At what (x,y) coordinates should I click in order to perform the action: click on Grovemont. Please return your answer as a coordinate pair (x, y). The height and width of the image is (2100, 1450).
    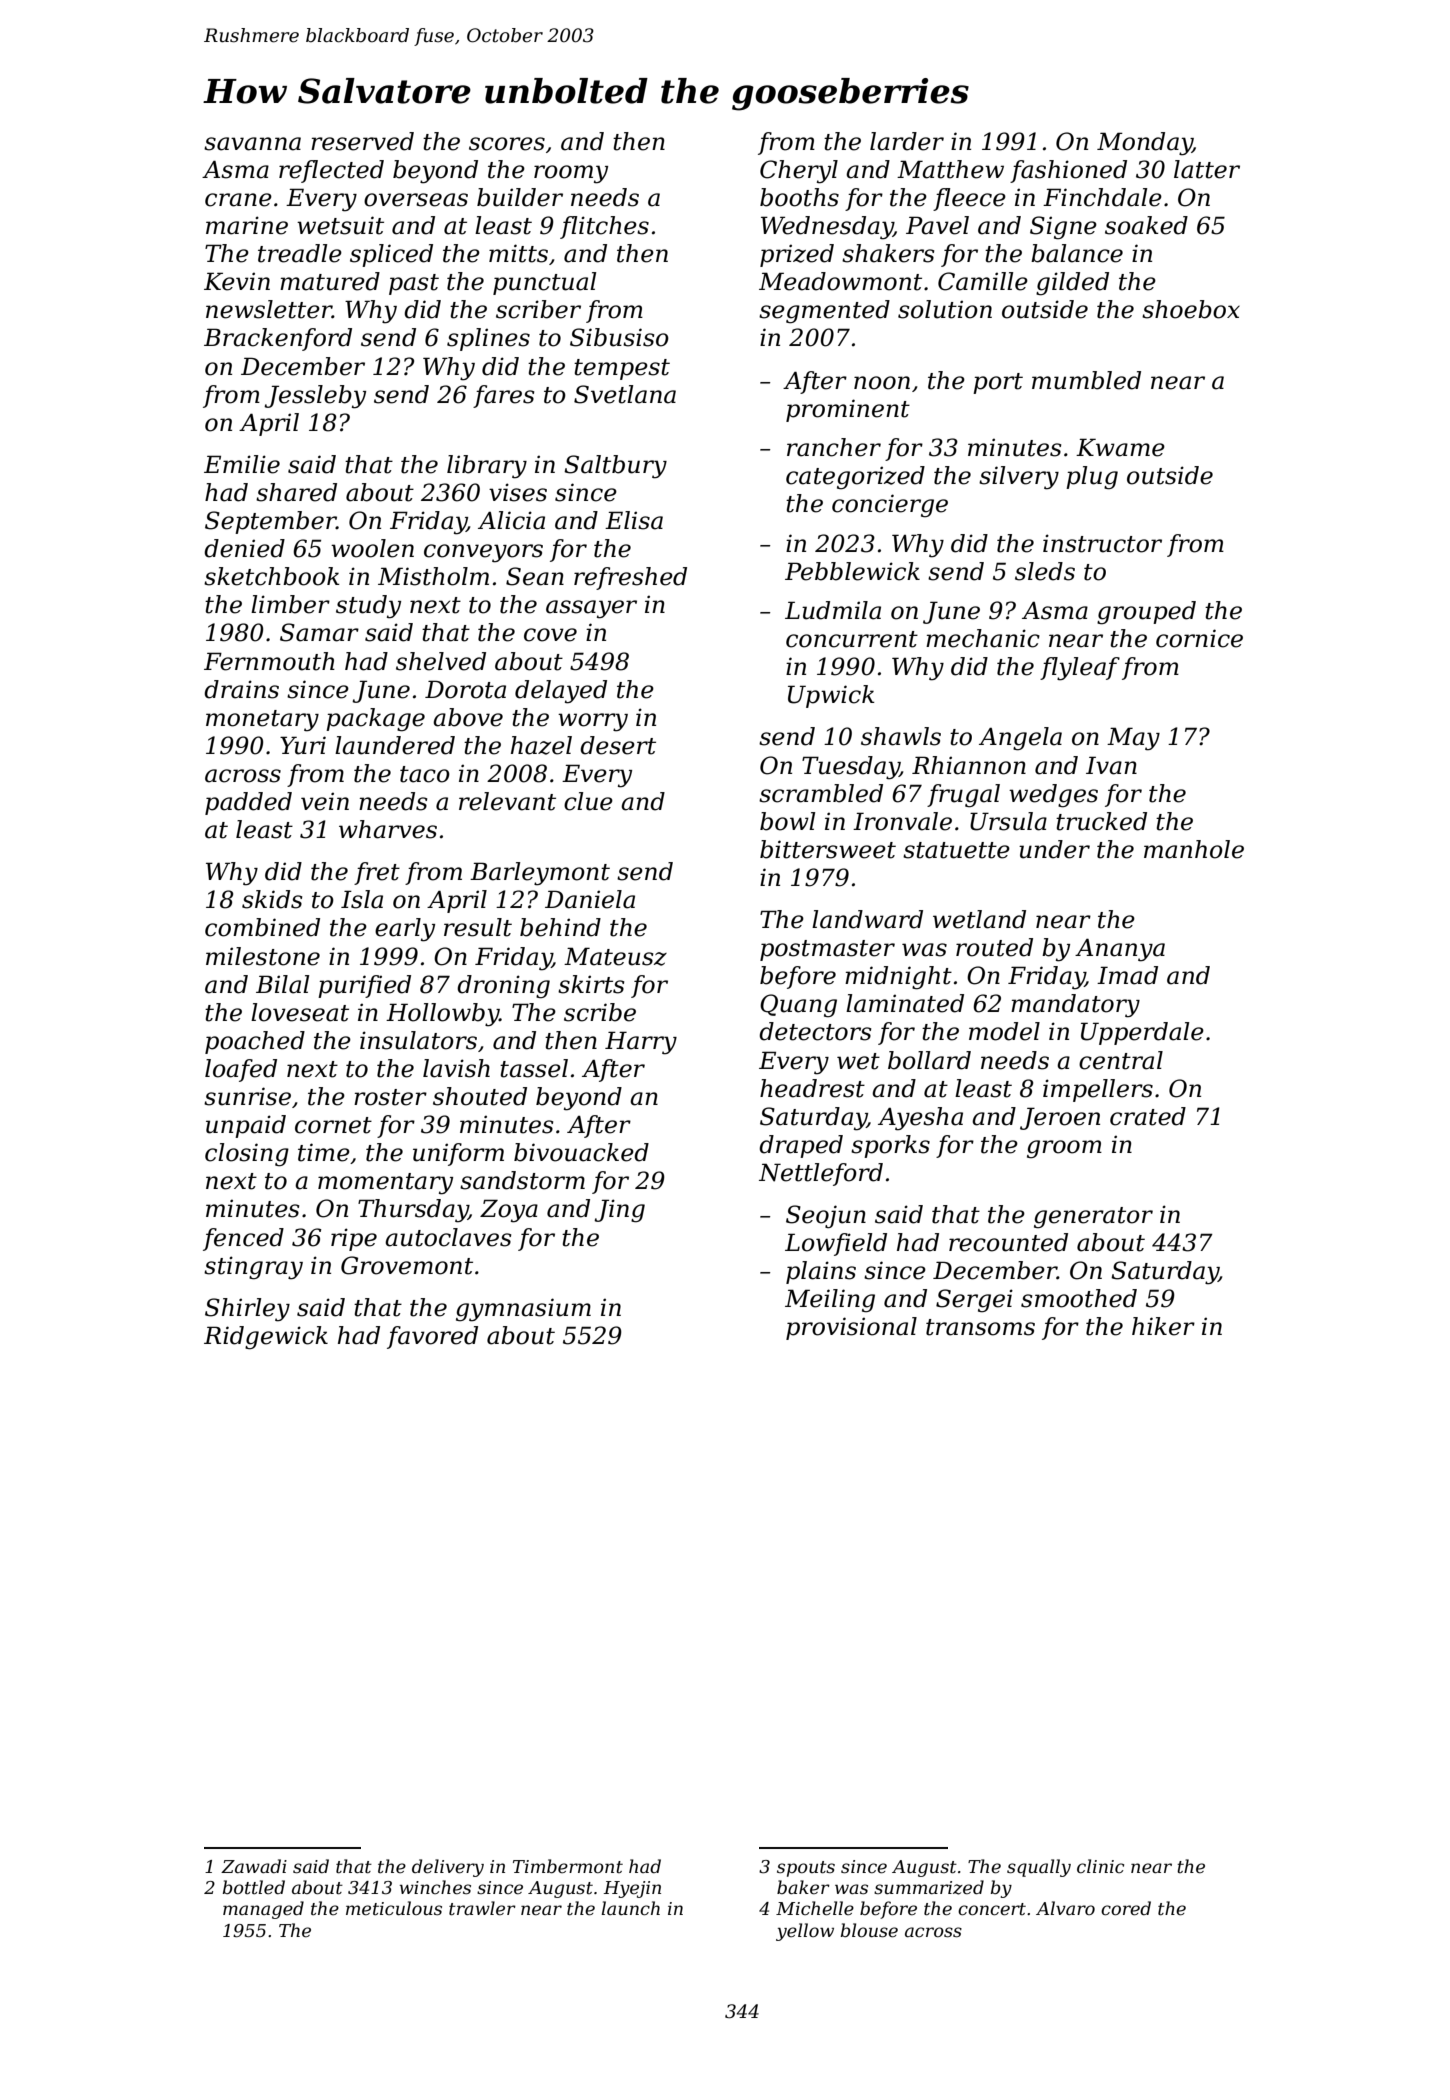
    Looking at the image, I should click on (407, 1265).
